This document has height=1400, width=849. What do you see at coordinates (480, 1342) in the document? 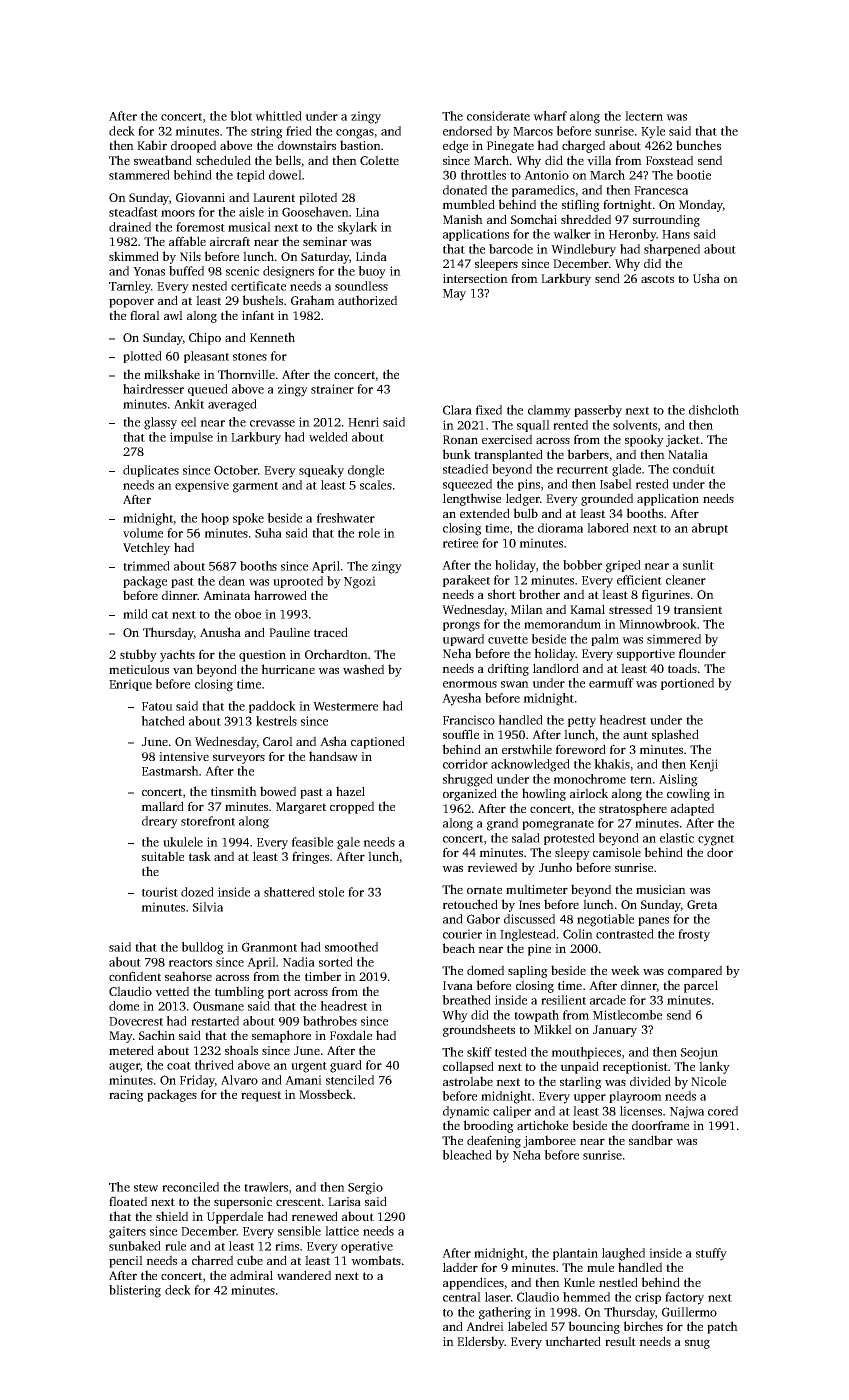
I see `Eldersby` at bounding box center [480, 1342].
